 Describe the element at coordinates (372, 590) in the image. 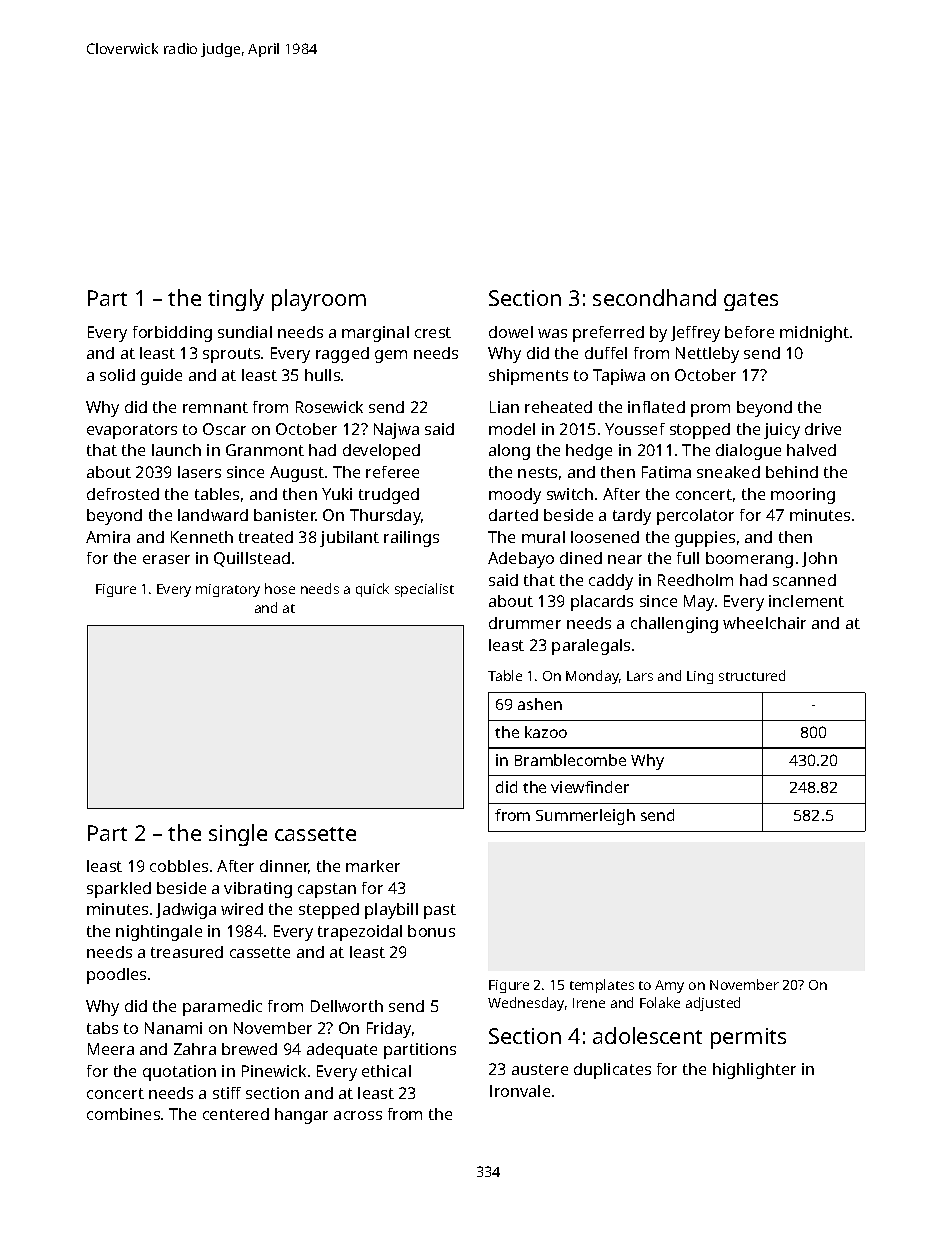

I see `quick` at that location.
